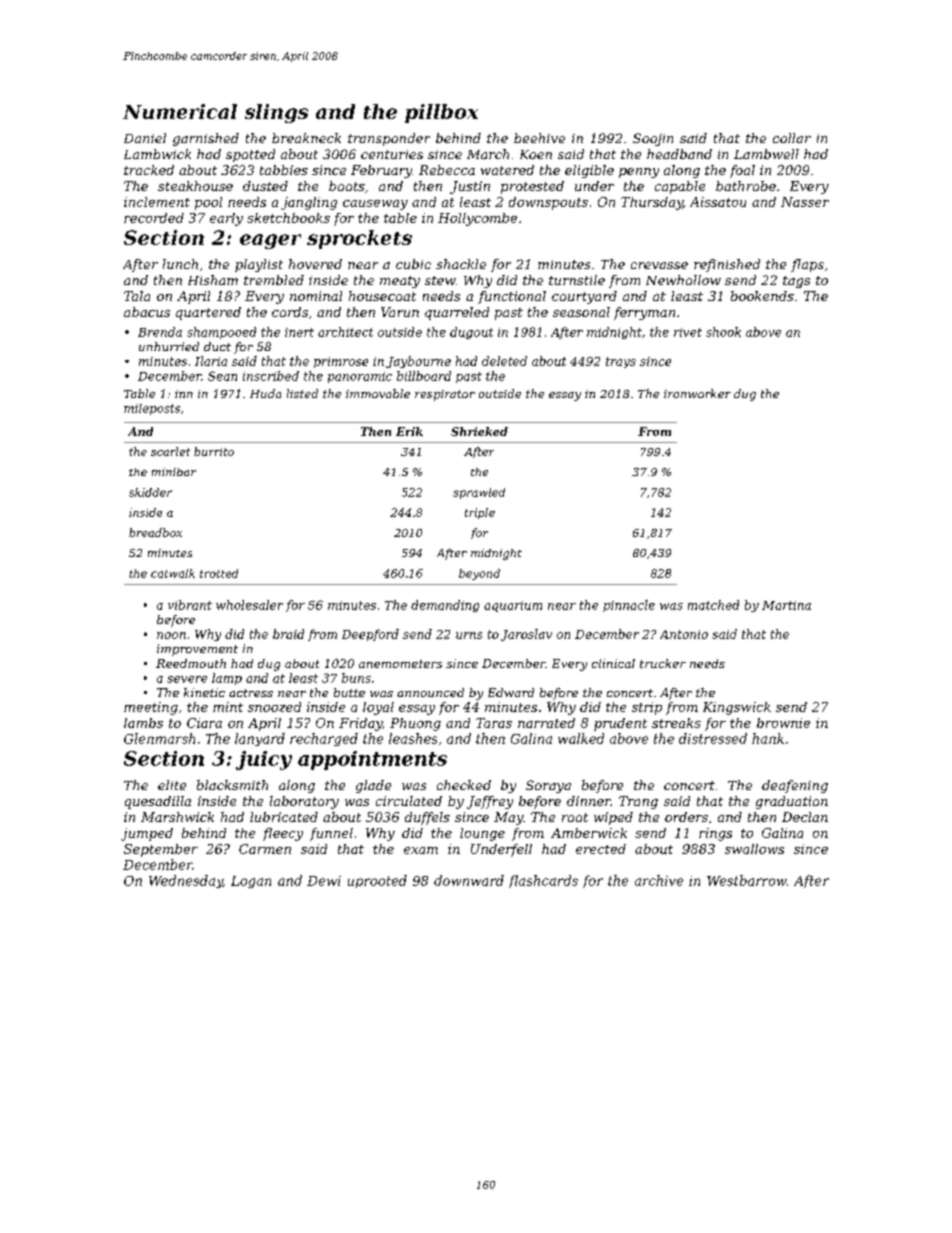 The height and width of the screenshot is (1233, 952). Describe the element at coordinates (174, 472) in the screenshot. I see `minibar` at that location.
